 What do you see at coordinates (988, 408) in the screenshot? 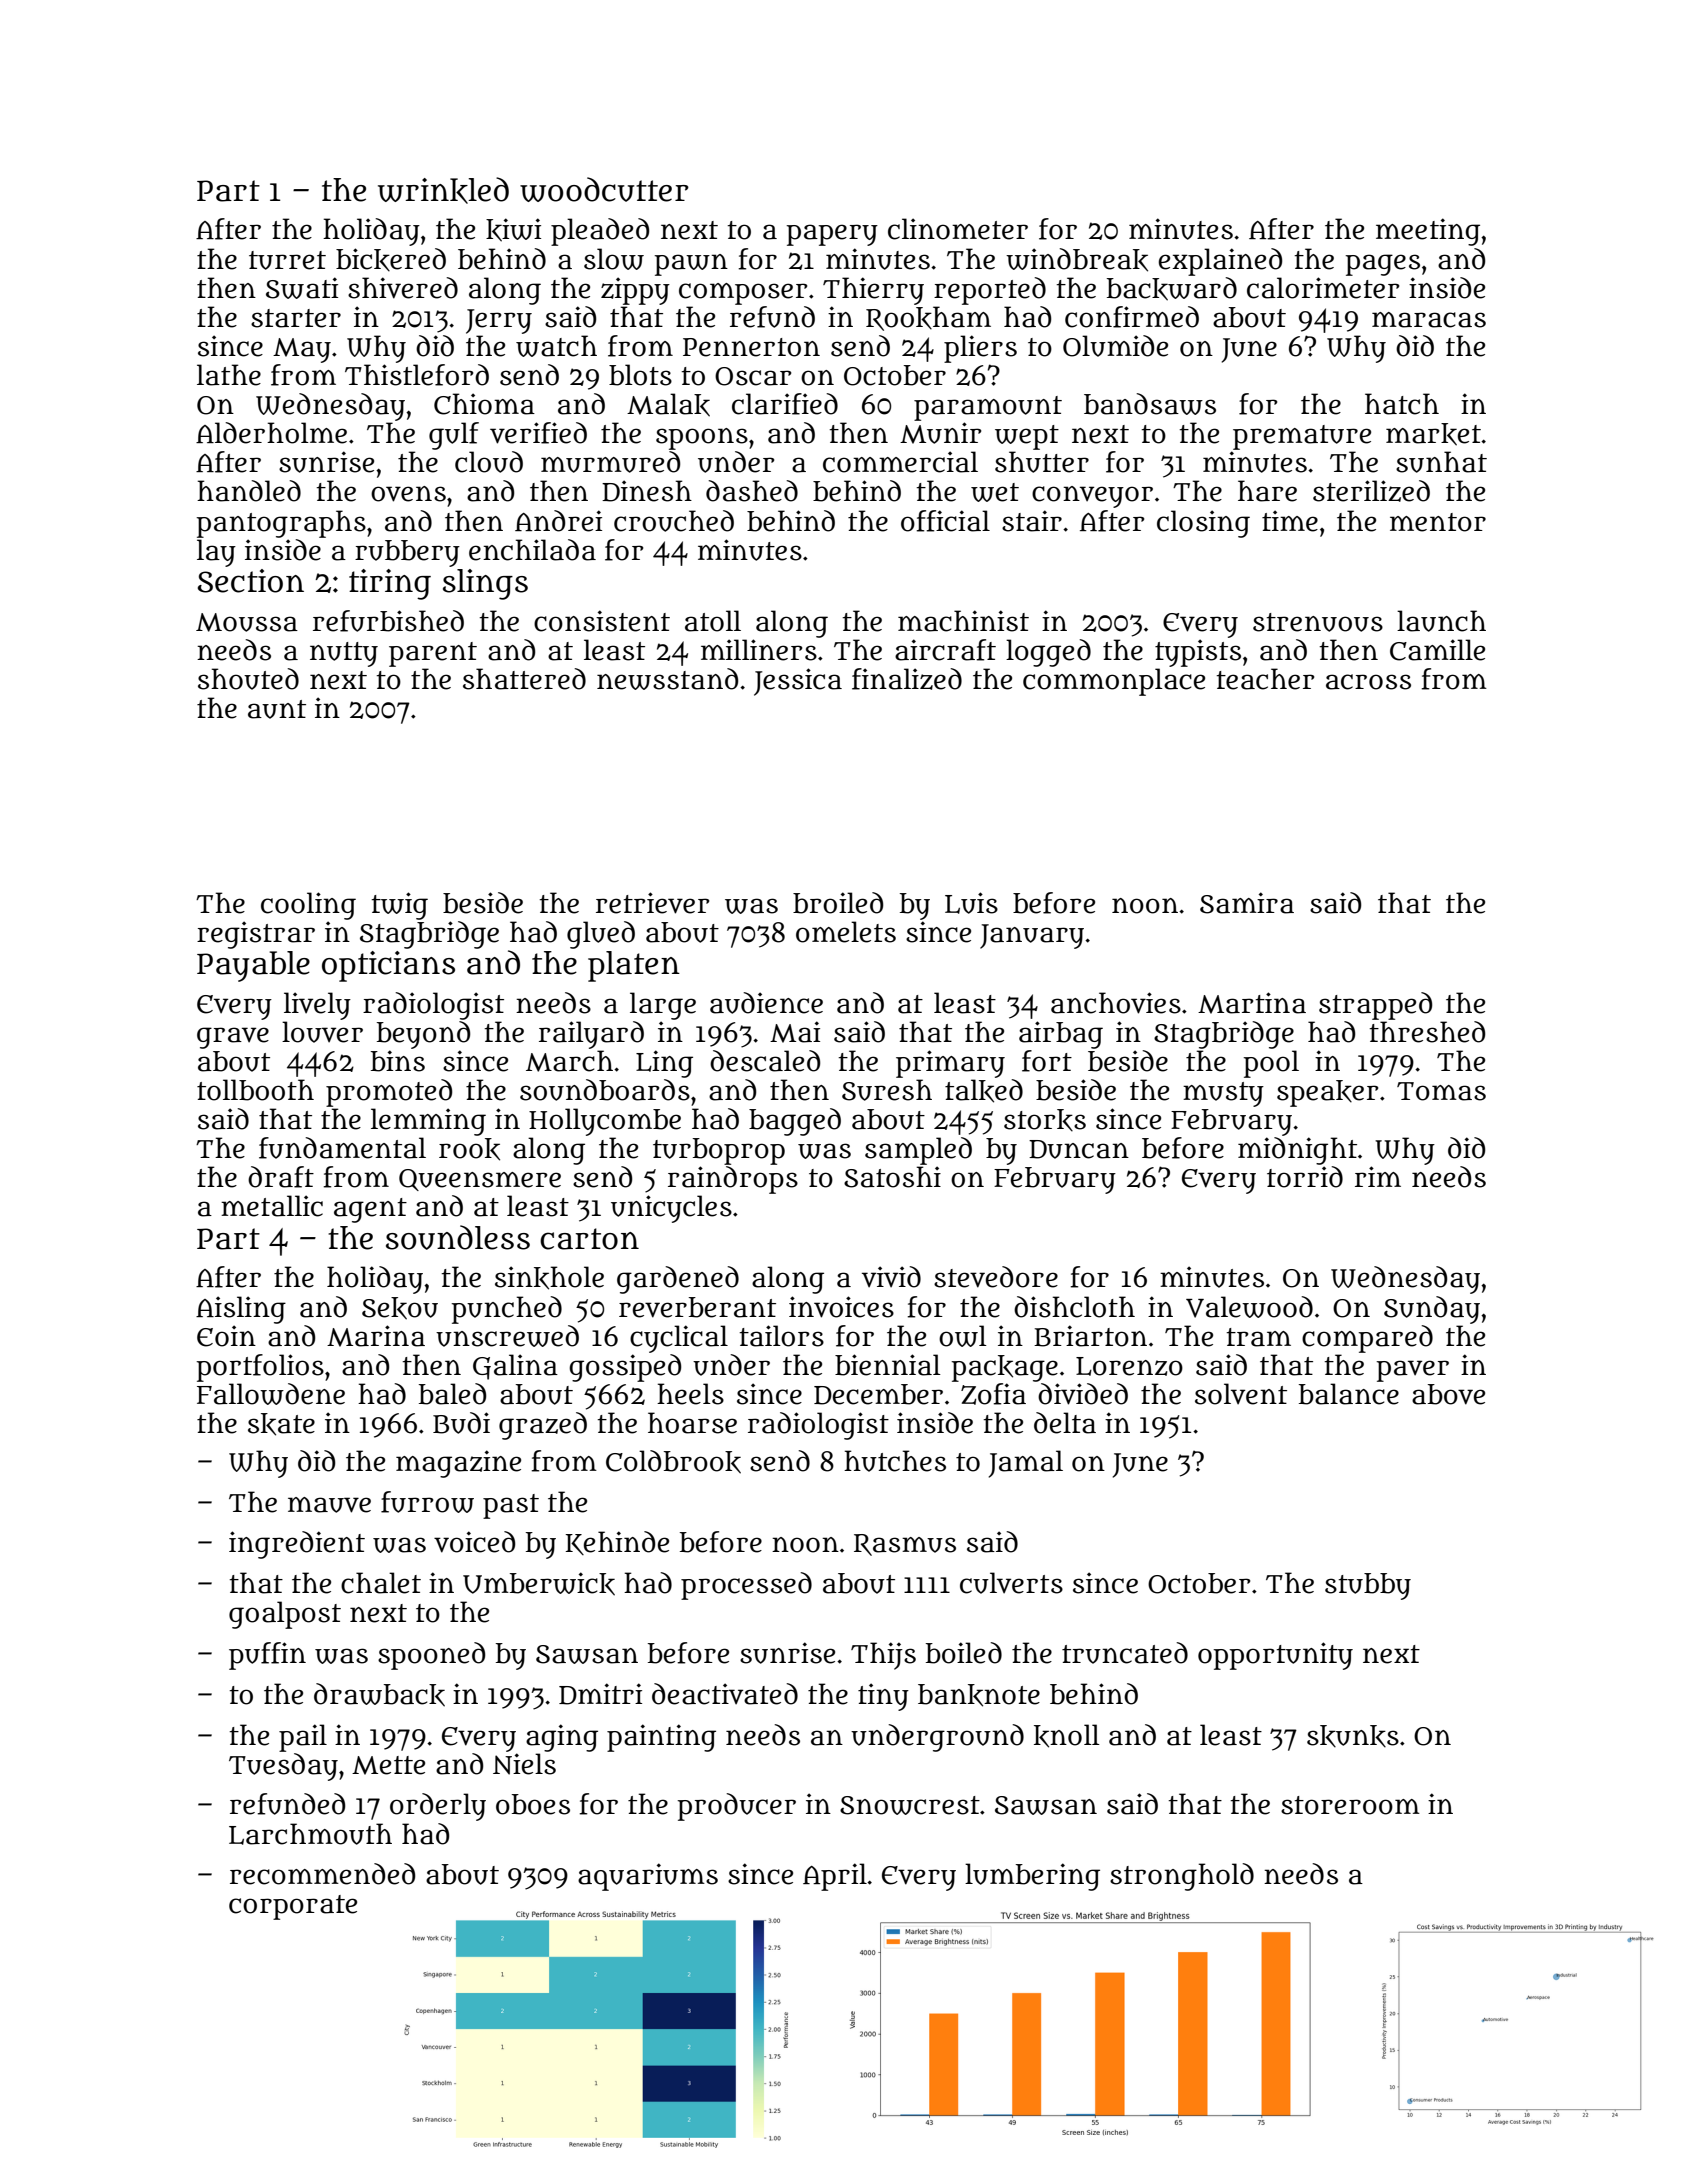
I see `paramount` at bounding box center [988, 408].
